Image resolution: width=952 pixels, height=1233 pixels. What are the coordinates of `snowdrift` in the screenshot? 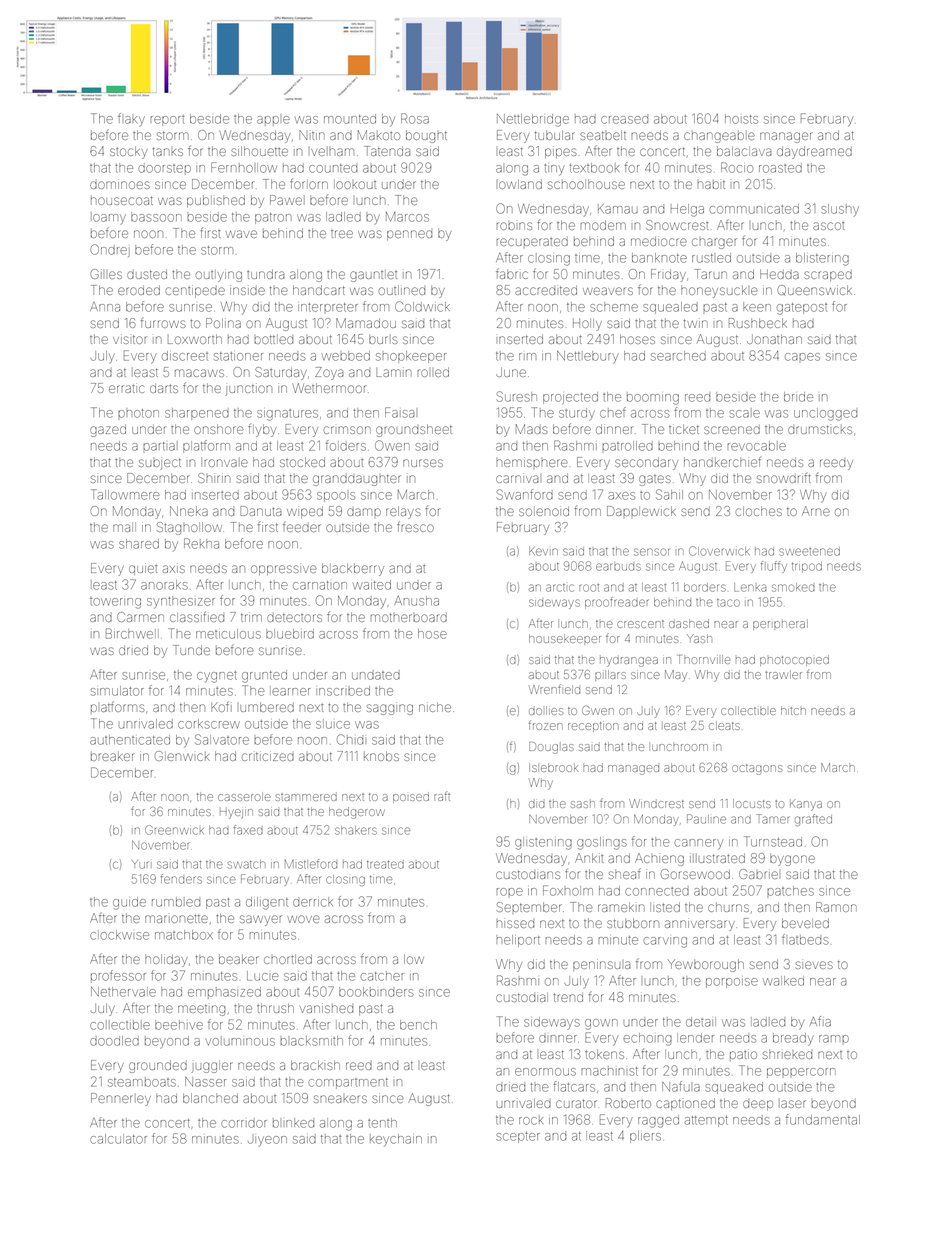 It's located at (784, 478).
